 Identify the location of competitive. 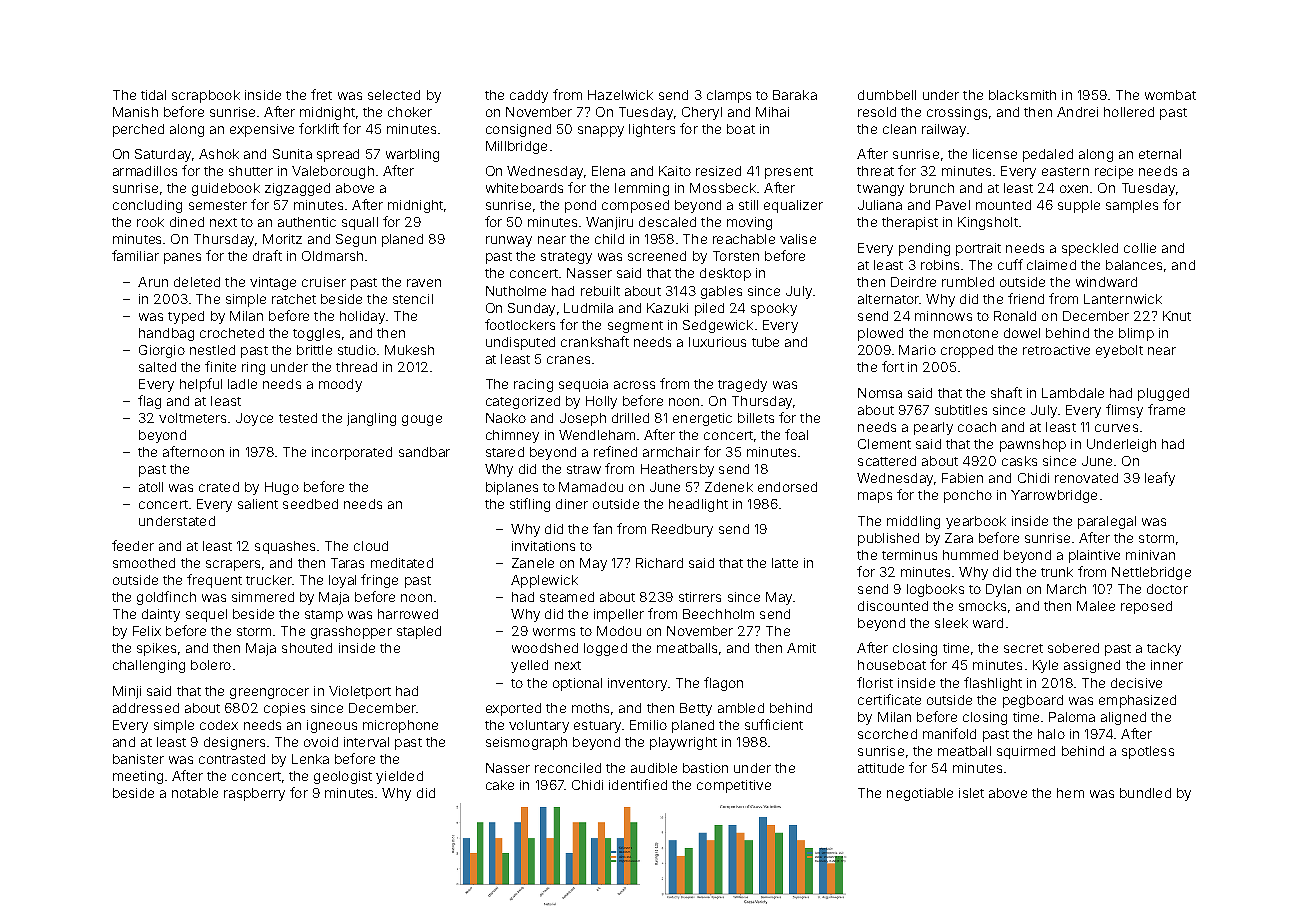
(734, 786).
